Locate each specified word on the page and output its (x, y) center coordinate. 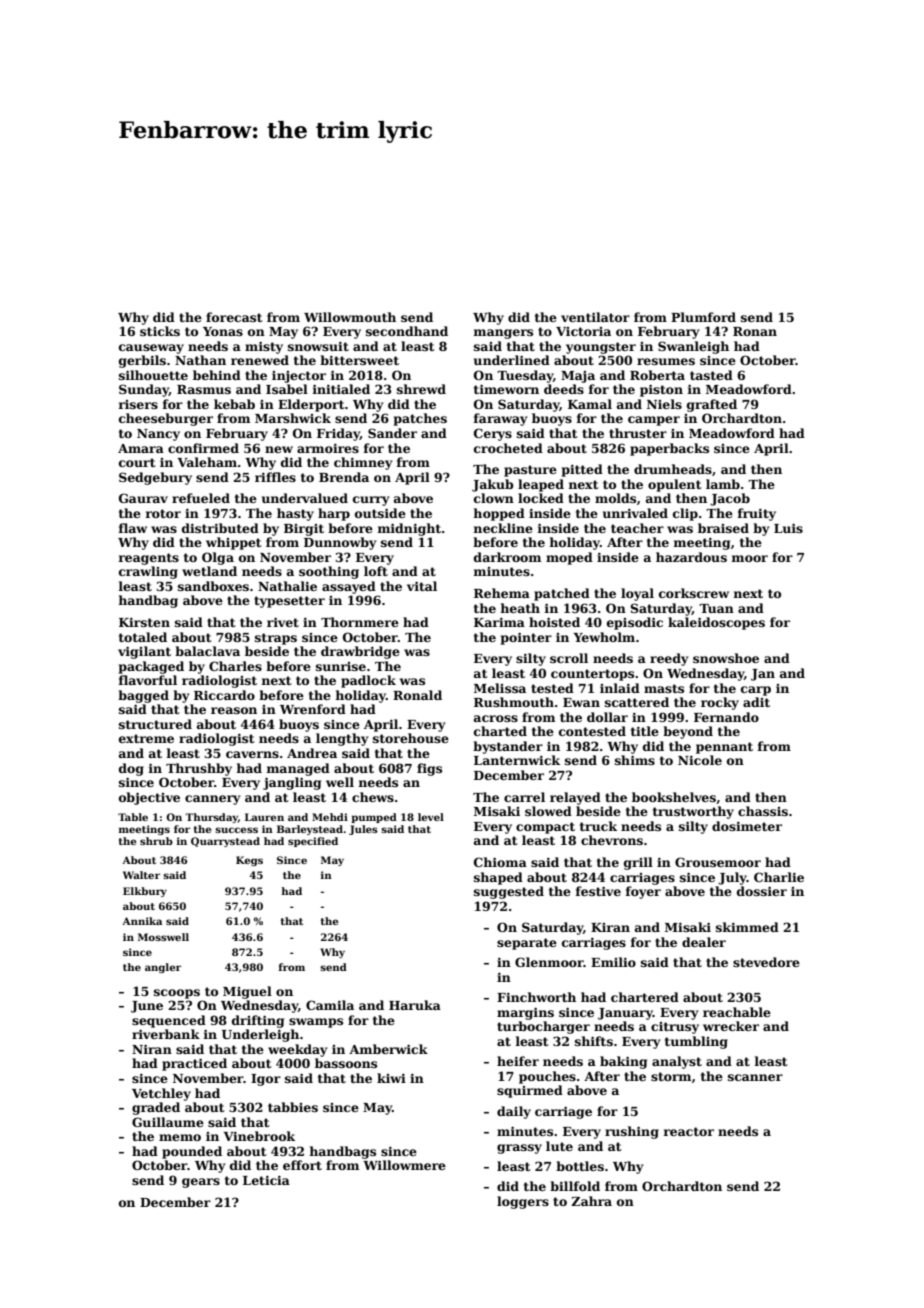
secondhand (407, 331)
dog (131, 769)
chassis (763, 811)
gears (201, 1183)
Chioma (500, 862)
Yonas (223, 331)
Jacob (730, 499)
